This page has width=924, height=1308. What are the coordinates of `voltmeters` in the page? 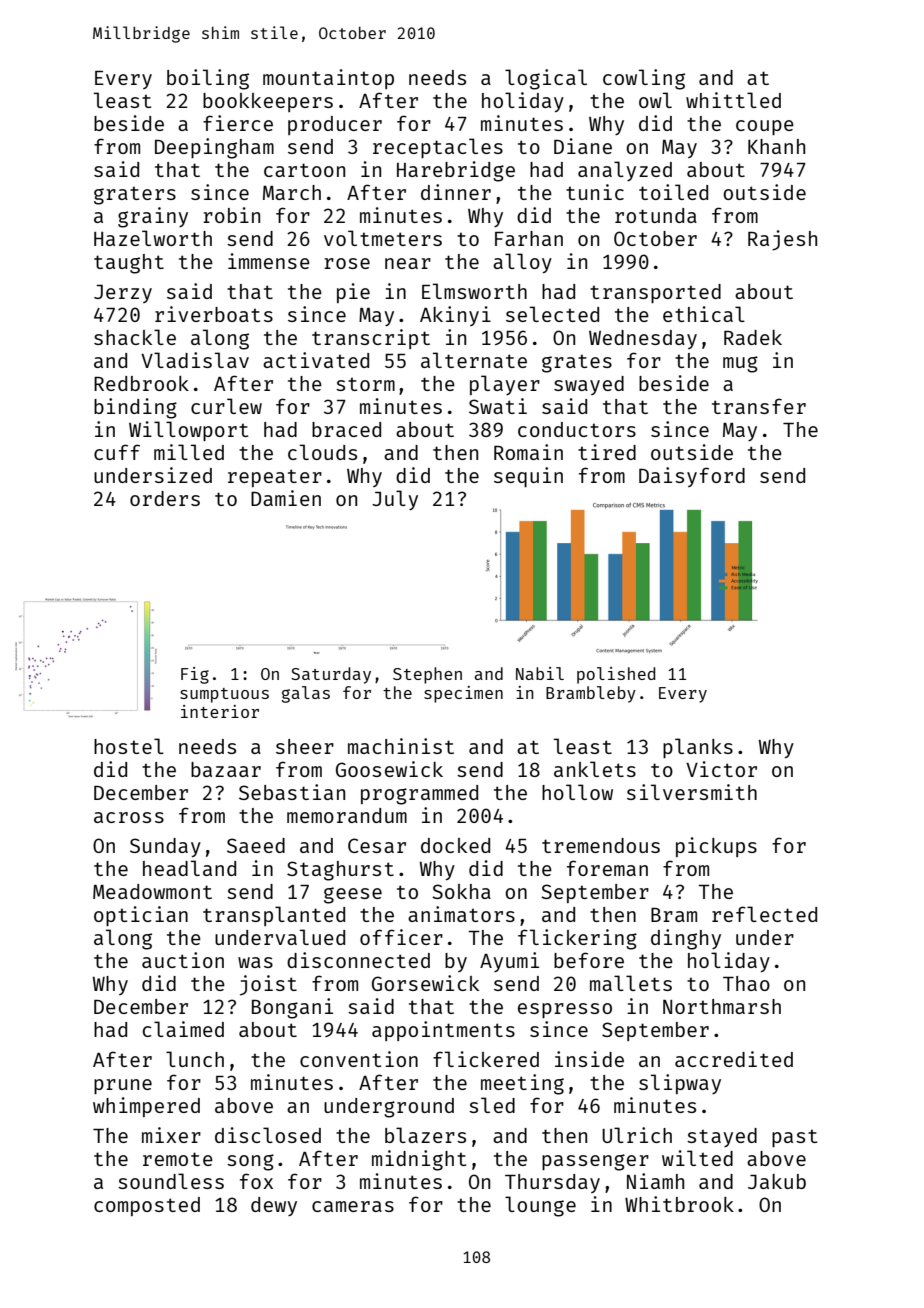 It's located at (383, 238).
